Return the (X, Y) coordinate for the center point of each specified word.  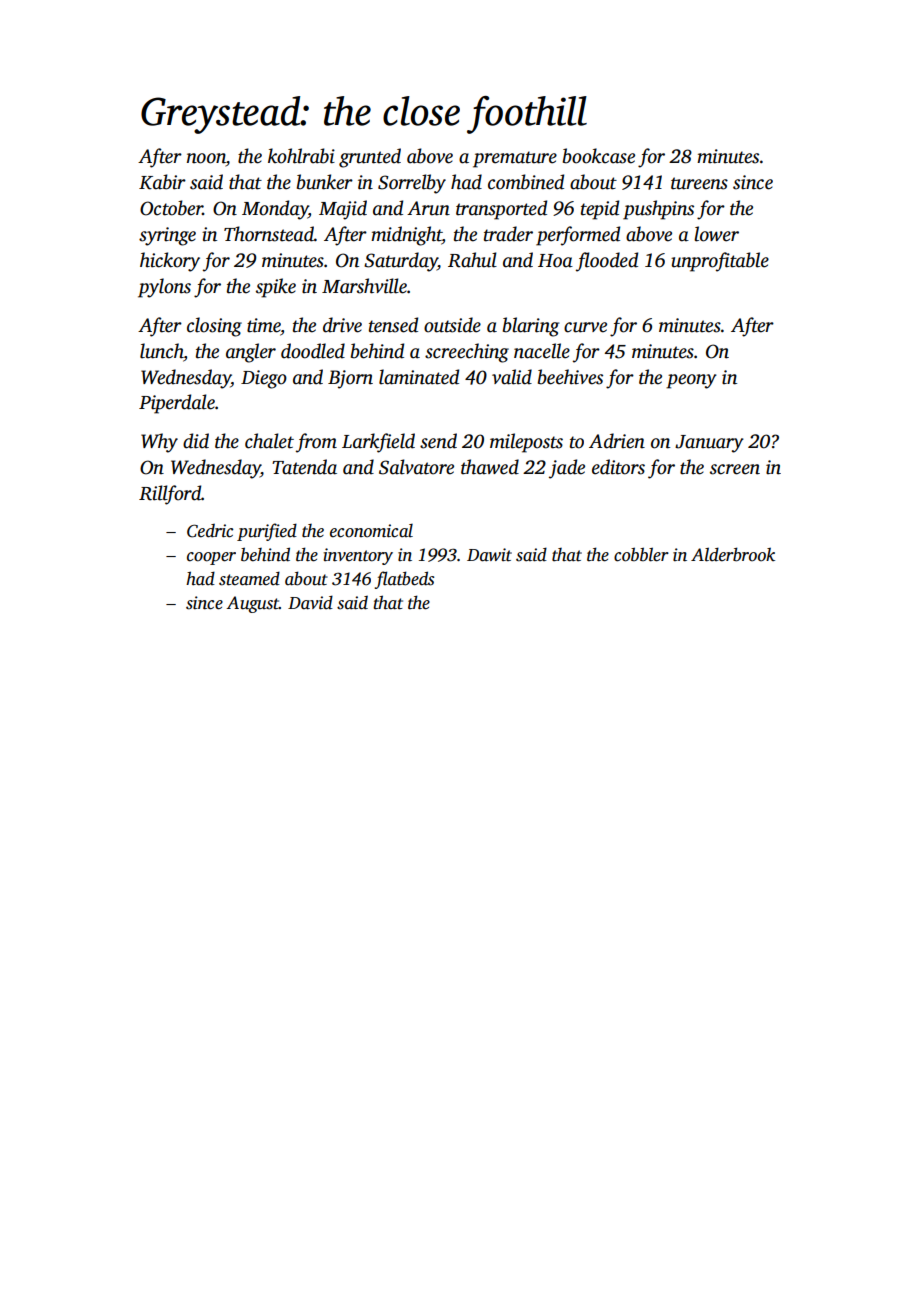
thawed (490, 467)
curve (585, 327)
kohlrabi (301, 156)
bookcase (599, 156)
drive (342, 325)
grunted (370, 158)
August (252, 604)
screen (735, 469)
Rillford (170, 495)
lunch (162, 351)
